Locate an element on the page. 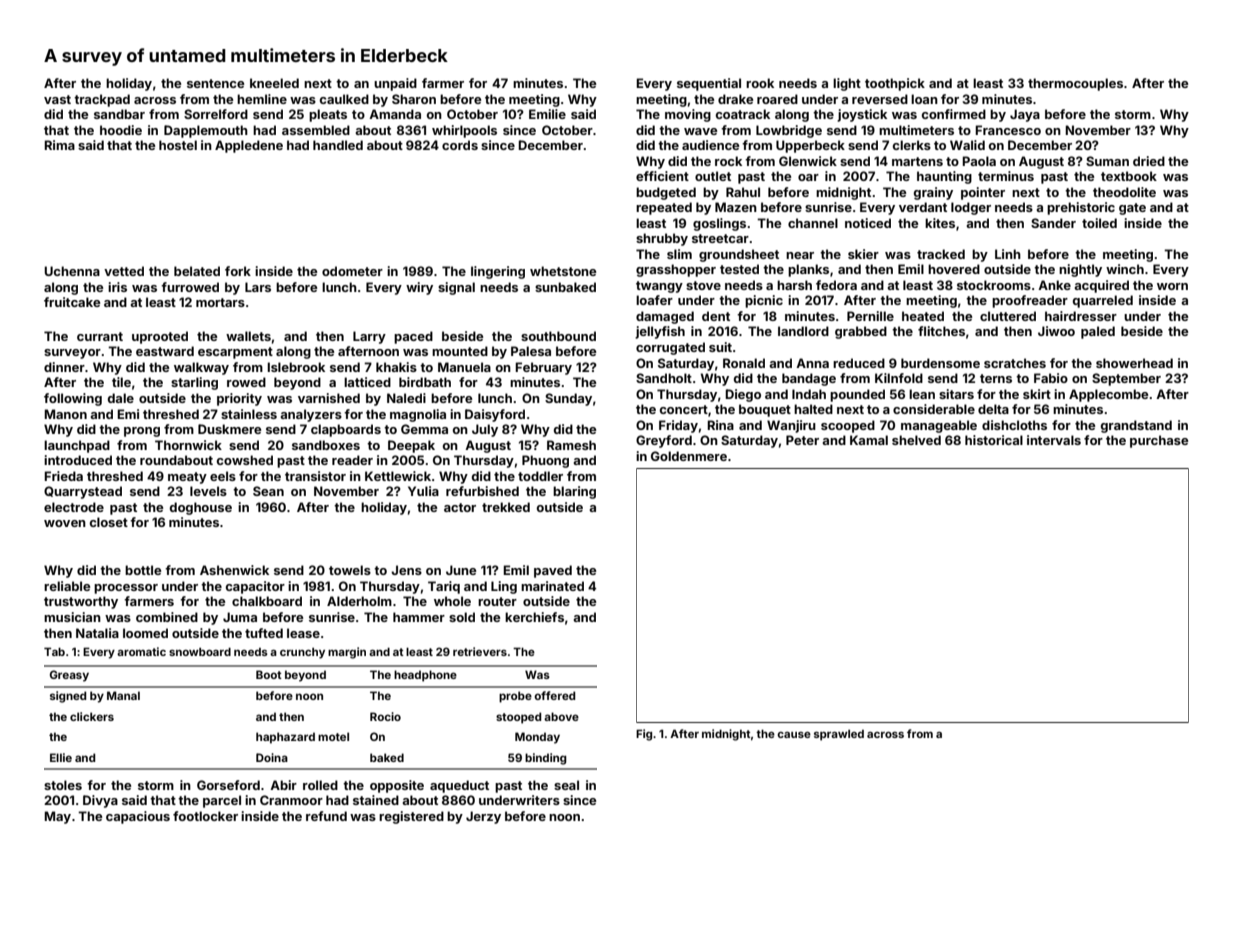 The image size is (1233, 952). haunting is located at coordinates (944, 177).
